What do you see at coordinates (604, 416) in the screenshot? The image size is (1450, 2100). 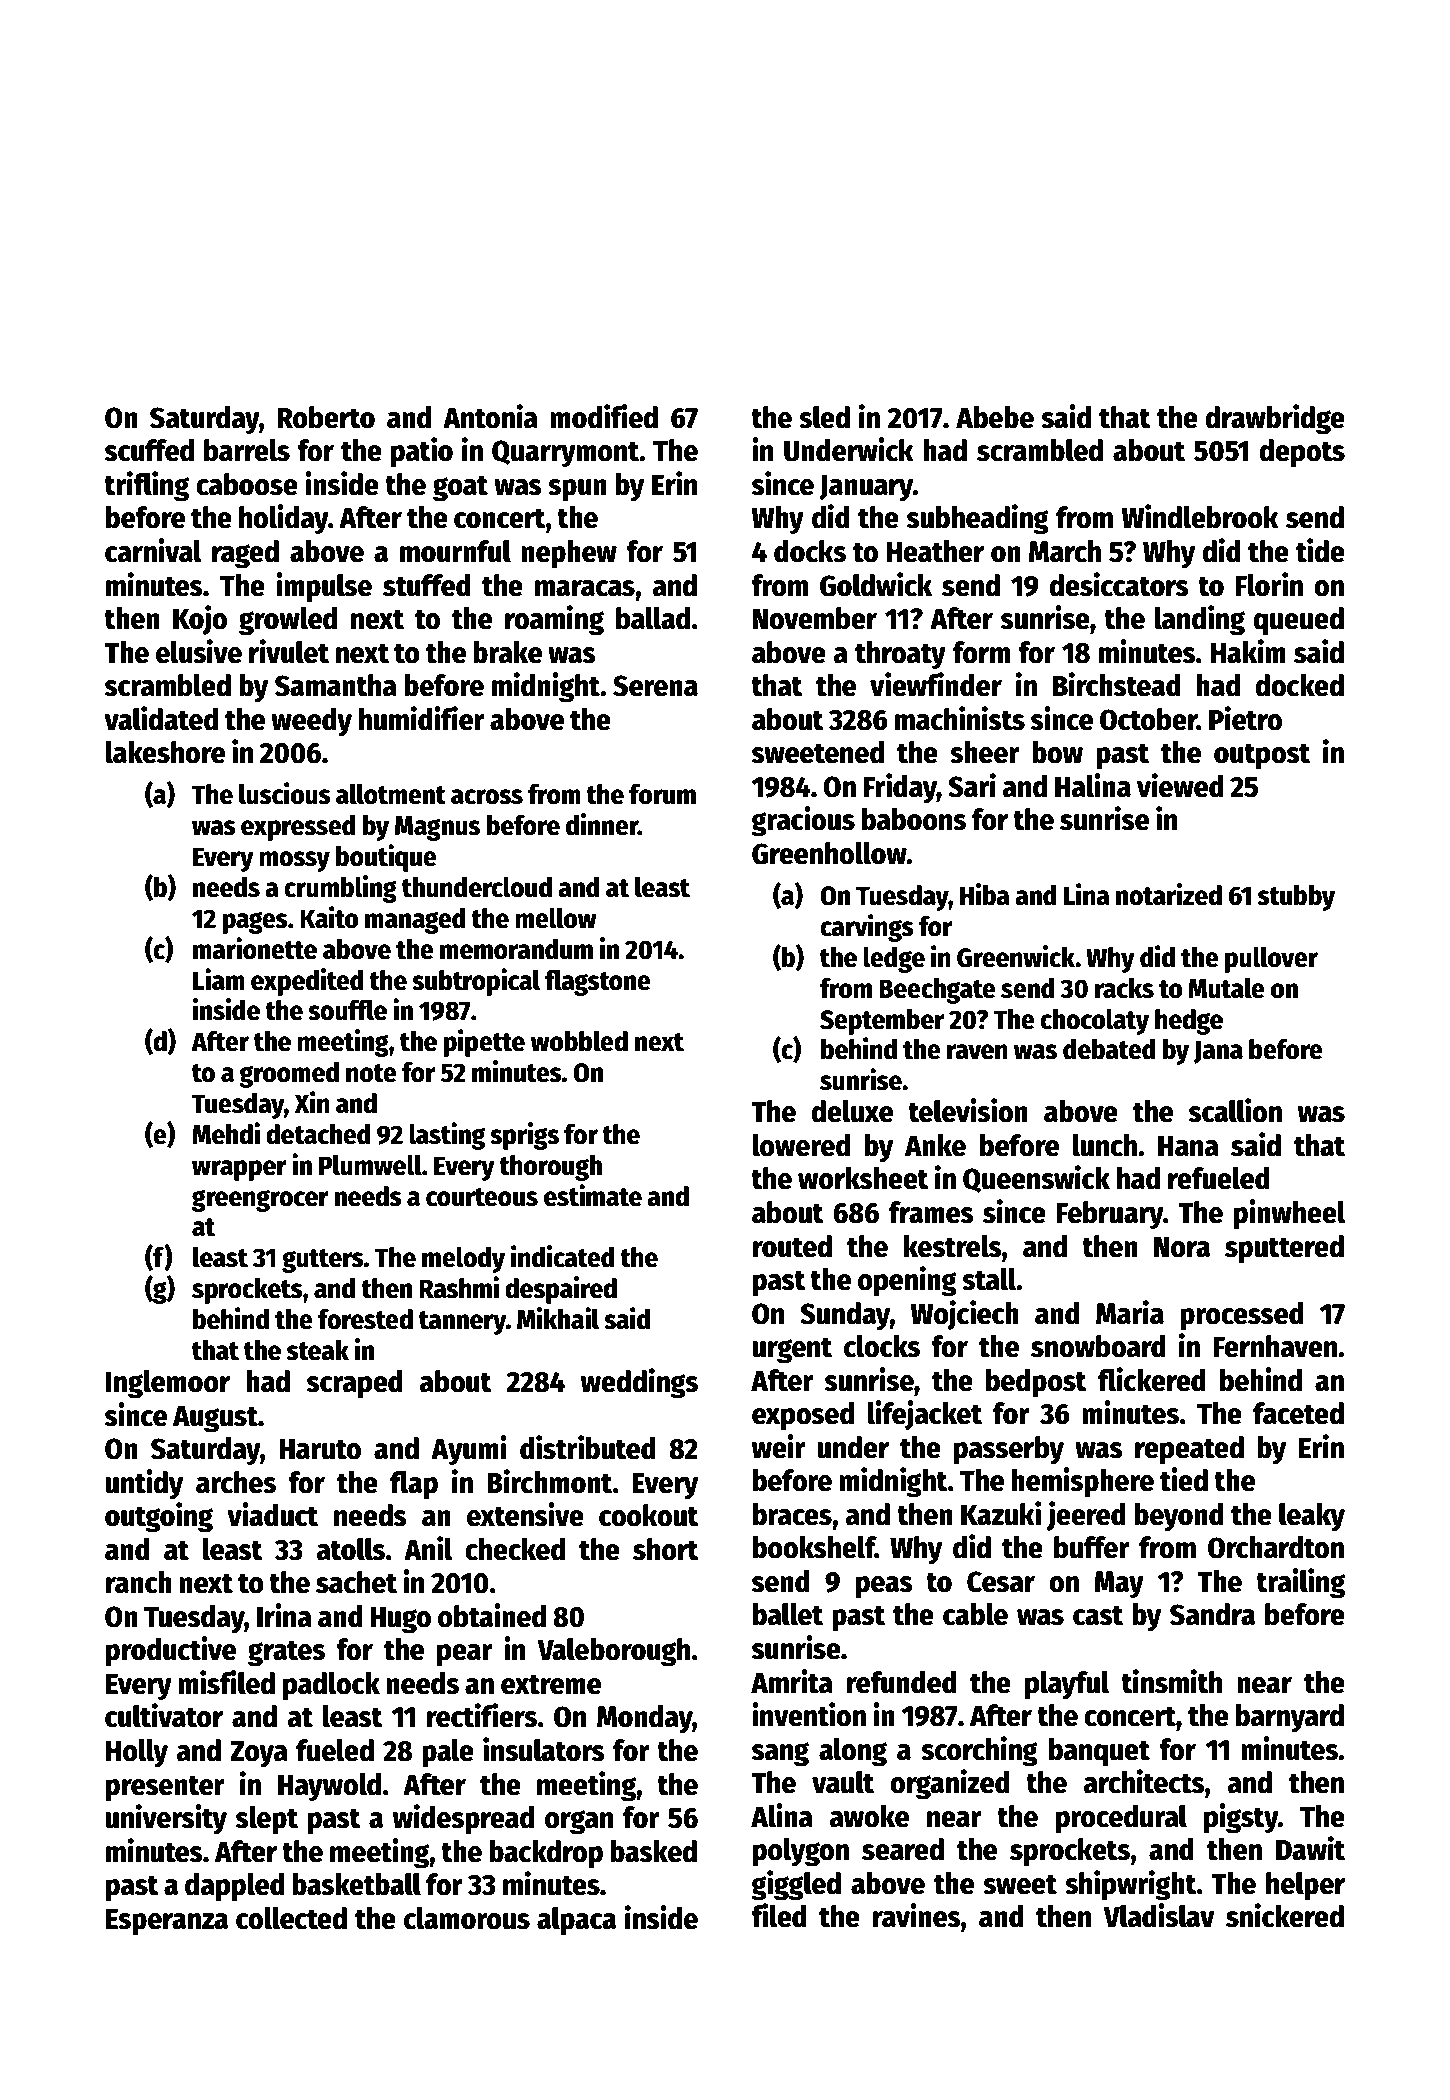 I see `modified` at bounding box center [604, 416].
